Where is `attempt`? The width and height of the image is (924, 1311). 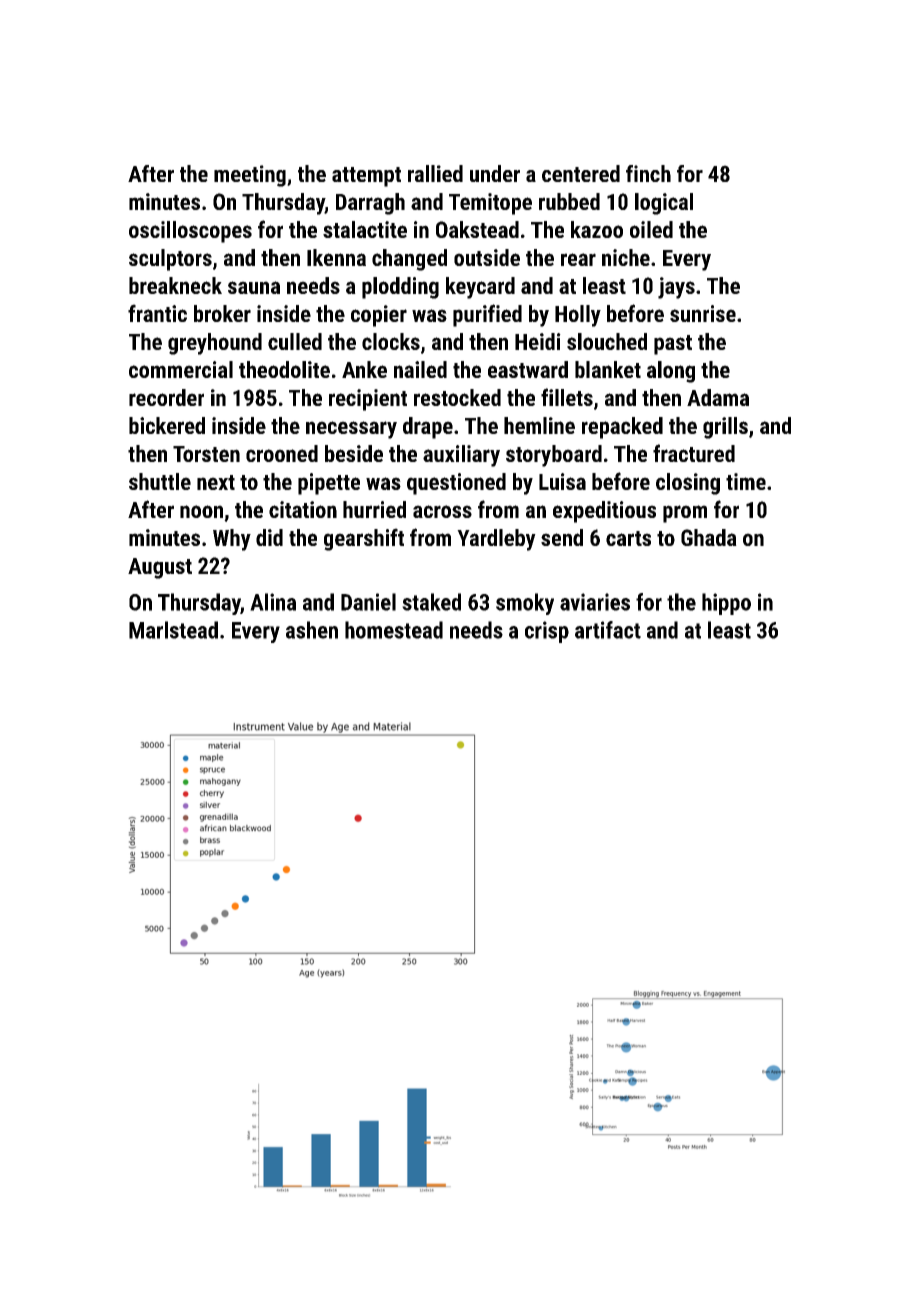
attempt is located at coordinates (366, 177).
